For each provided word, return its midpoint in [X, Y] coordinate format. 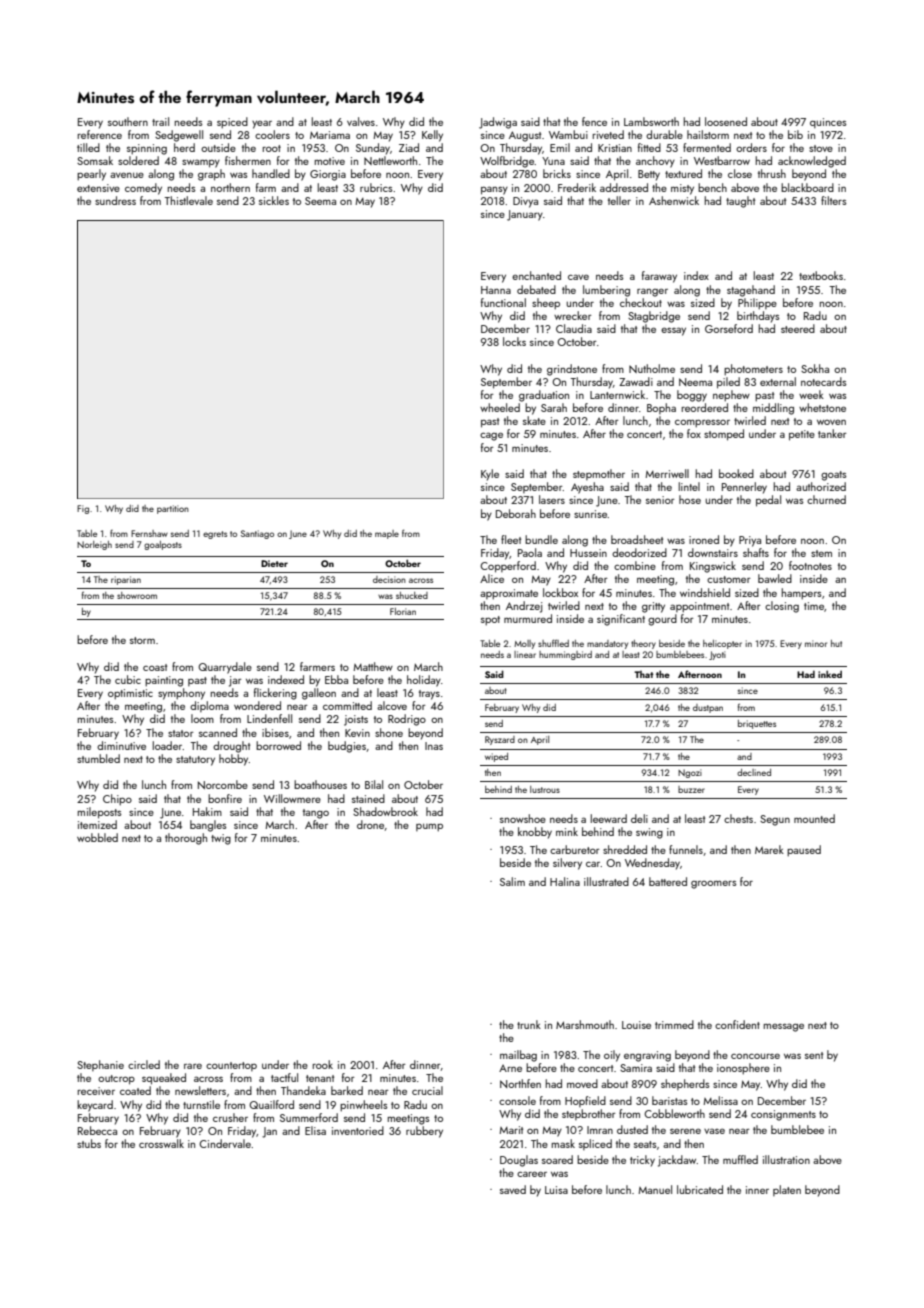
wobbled [97, 837]
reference [100, 134]
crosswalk [161, 1143]
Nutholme [652, 368]
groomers [714, 884]
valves [361, 121]
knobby [535, 833]
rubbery [424, 1132]
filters [834, 200]
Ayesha [587, 488]
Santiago [257, 534]
